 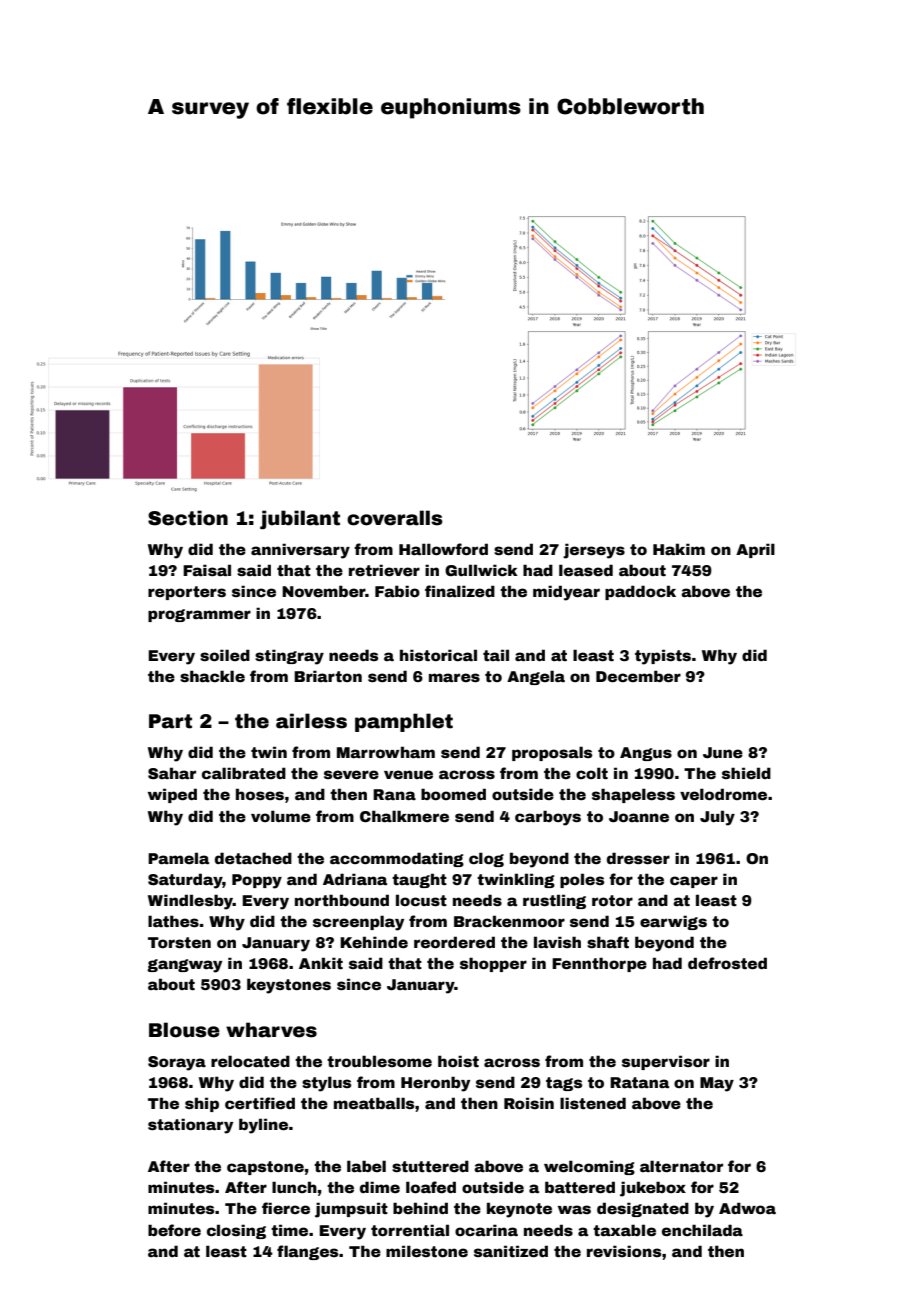 What do you see at coordinates (427, 1251) in the document?
I see `milestone` at bounding box center [427, 1251].
